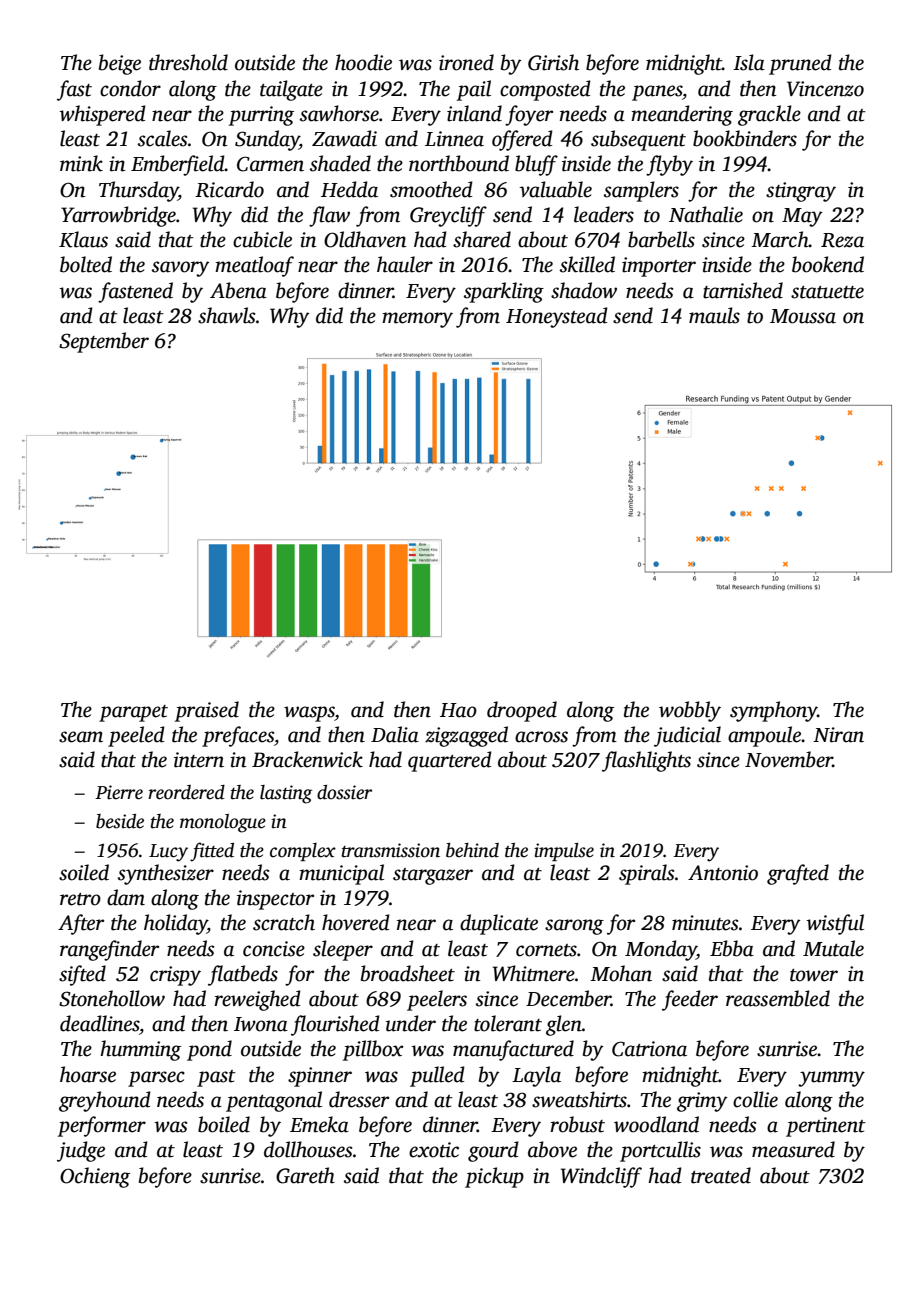 This screenshot has height=1314, width=924. Describe the element at coordinates (80, 899) in the screenshot. I see `retro` at that location.
